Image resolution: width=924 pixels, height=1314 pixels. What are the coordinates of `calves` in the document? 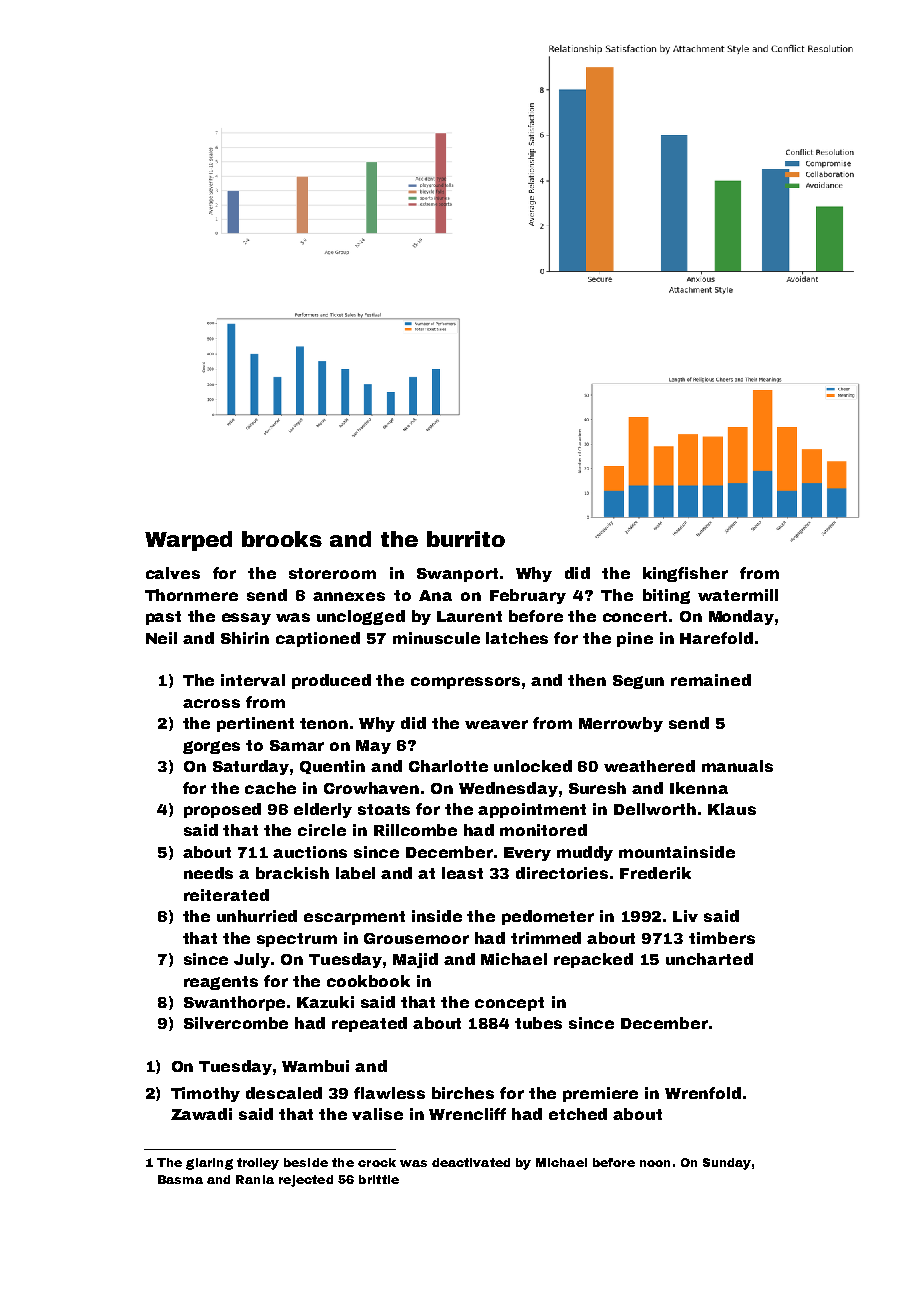 It's located at (173, 573).
